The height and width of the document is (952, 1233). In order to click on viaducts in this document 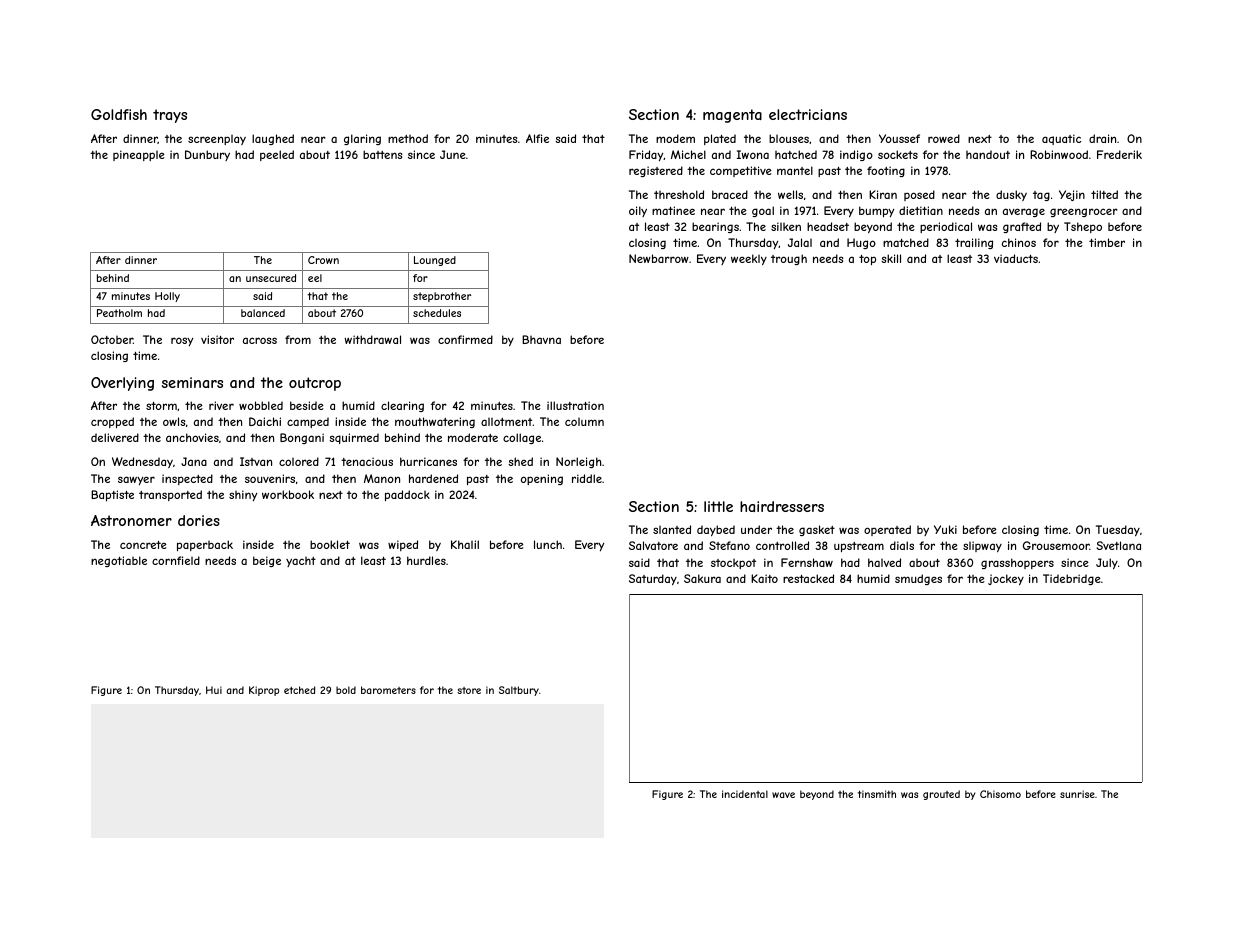, I will do `click(1016, 258)`.
